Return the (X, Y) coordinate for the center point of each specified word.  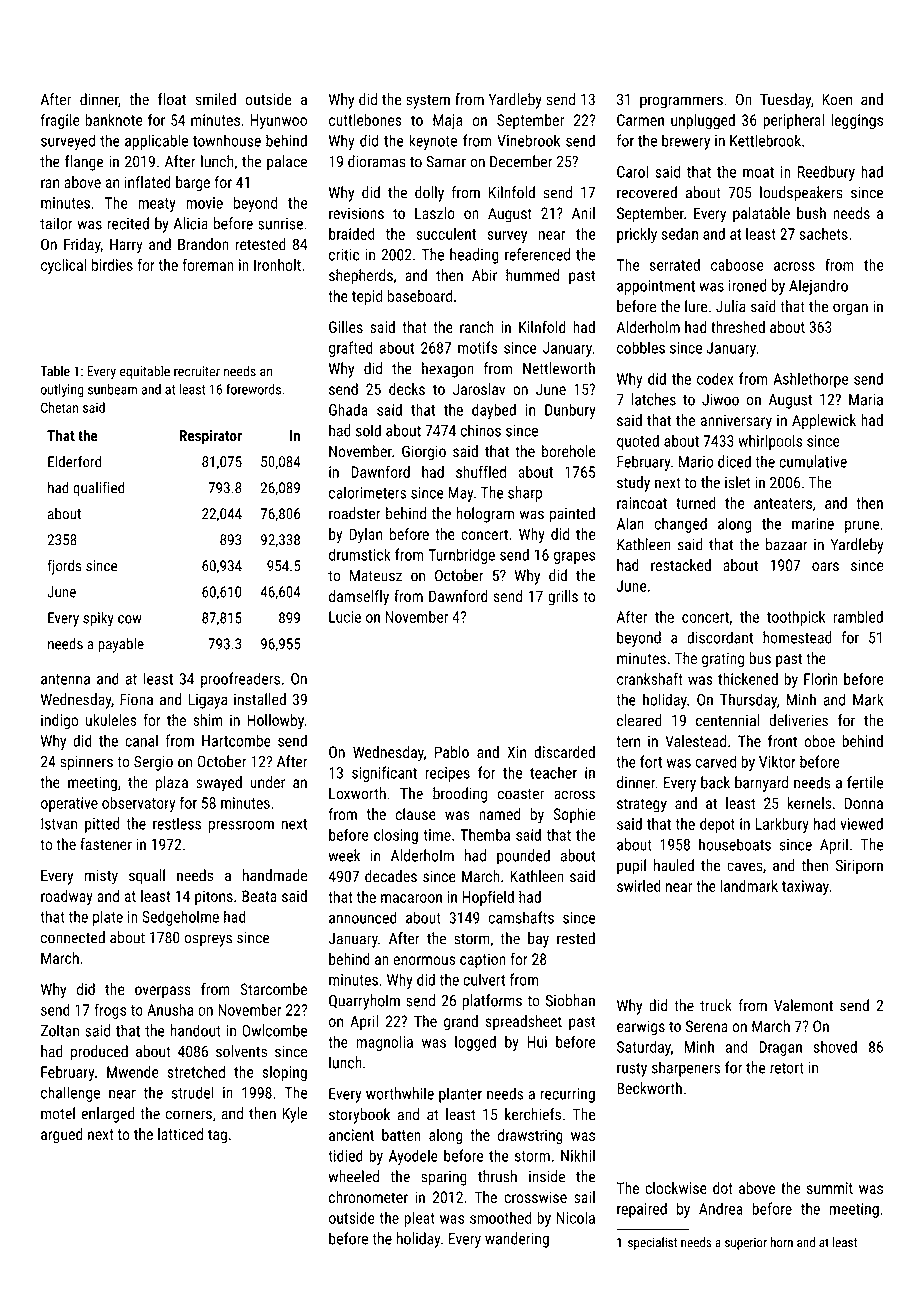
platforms (492, 1002)
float (172, 99)
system (428, 101)
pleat (420, 1219)
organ (850, 309)
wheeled (354, 1176)
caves (745, 867)
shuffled (481, 471)
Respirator (210, 437)
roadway (67, 898)
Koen (837, 100)
